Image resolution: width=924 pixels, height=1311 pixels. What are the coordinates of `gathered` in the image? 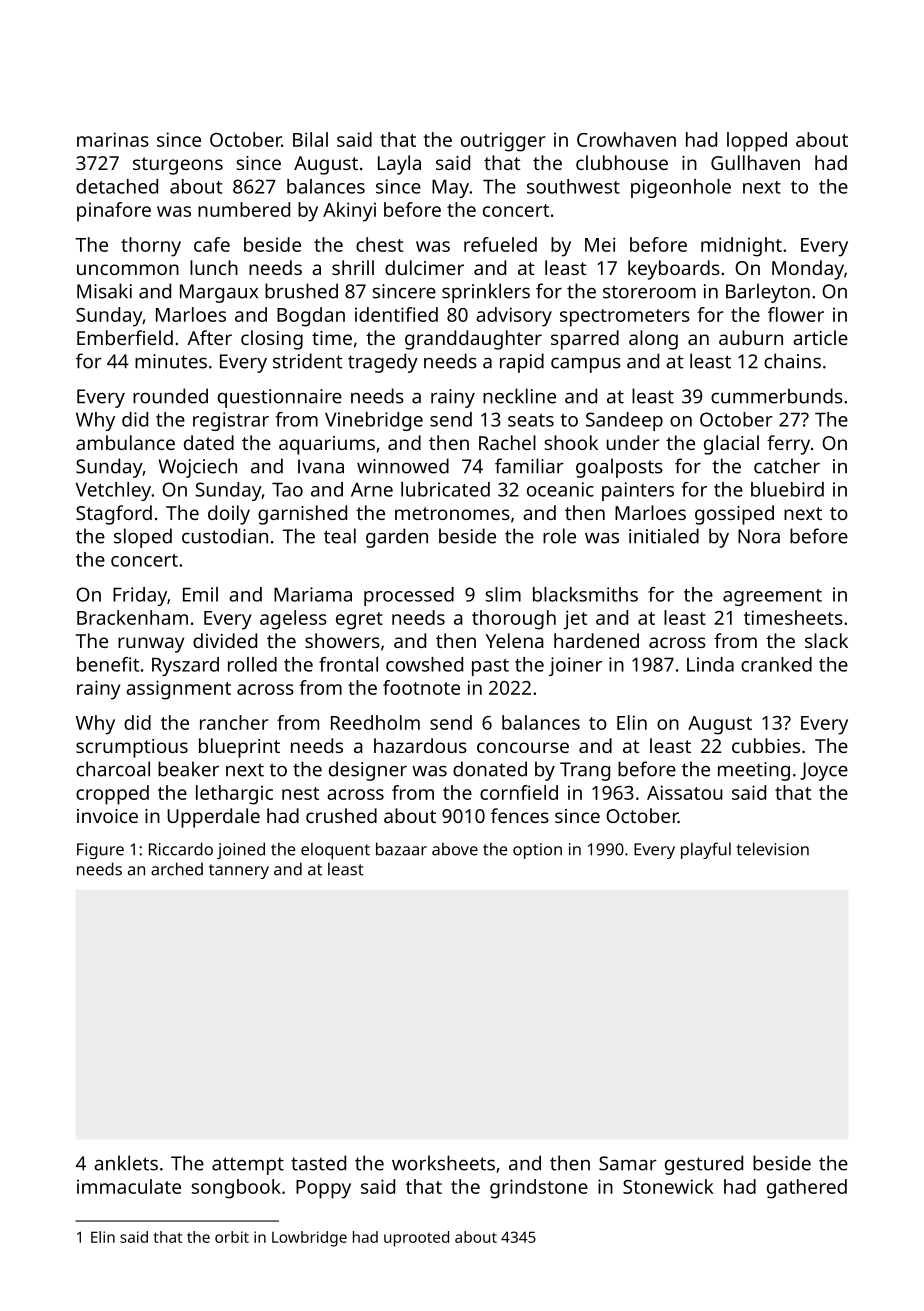 It's located at (807, 1189).
